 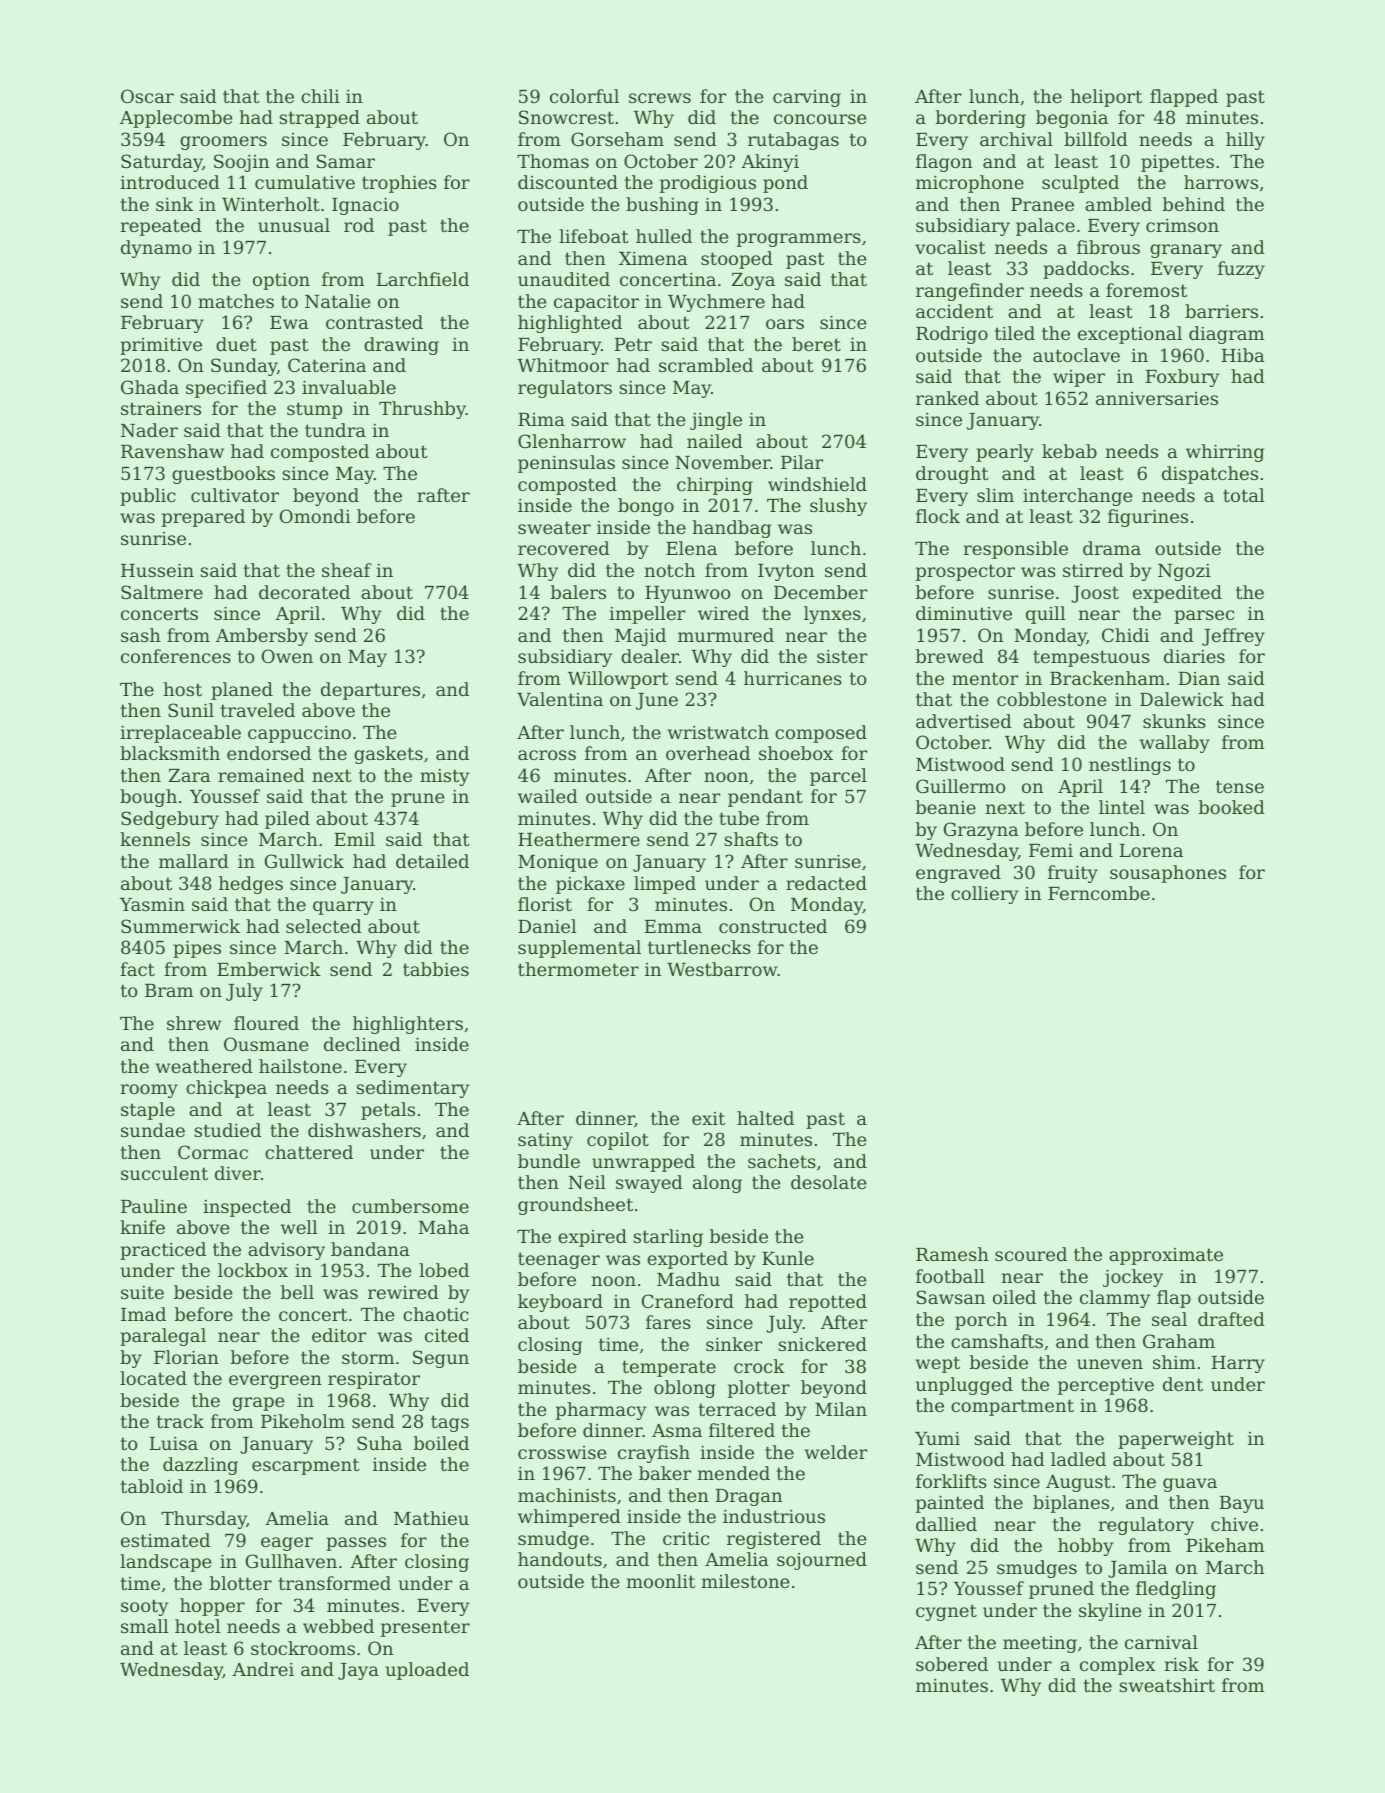 I want to click on dynamo, so click(x=156, y=249).
